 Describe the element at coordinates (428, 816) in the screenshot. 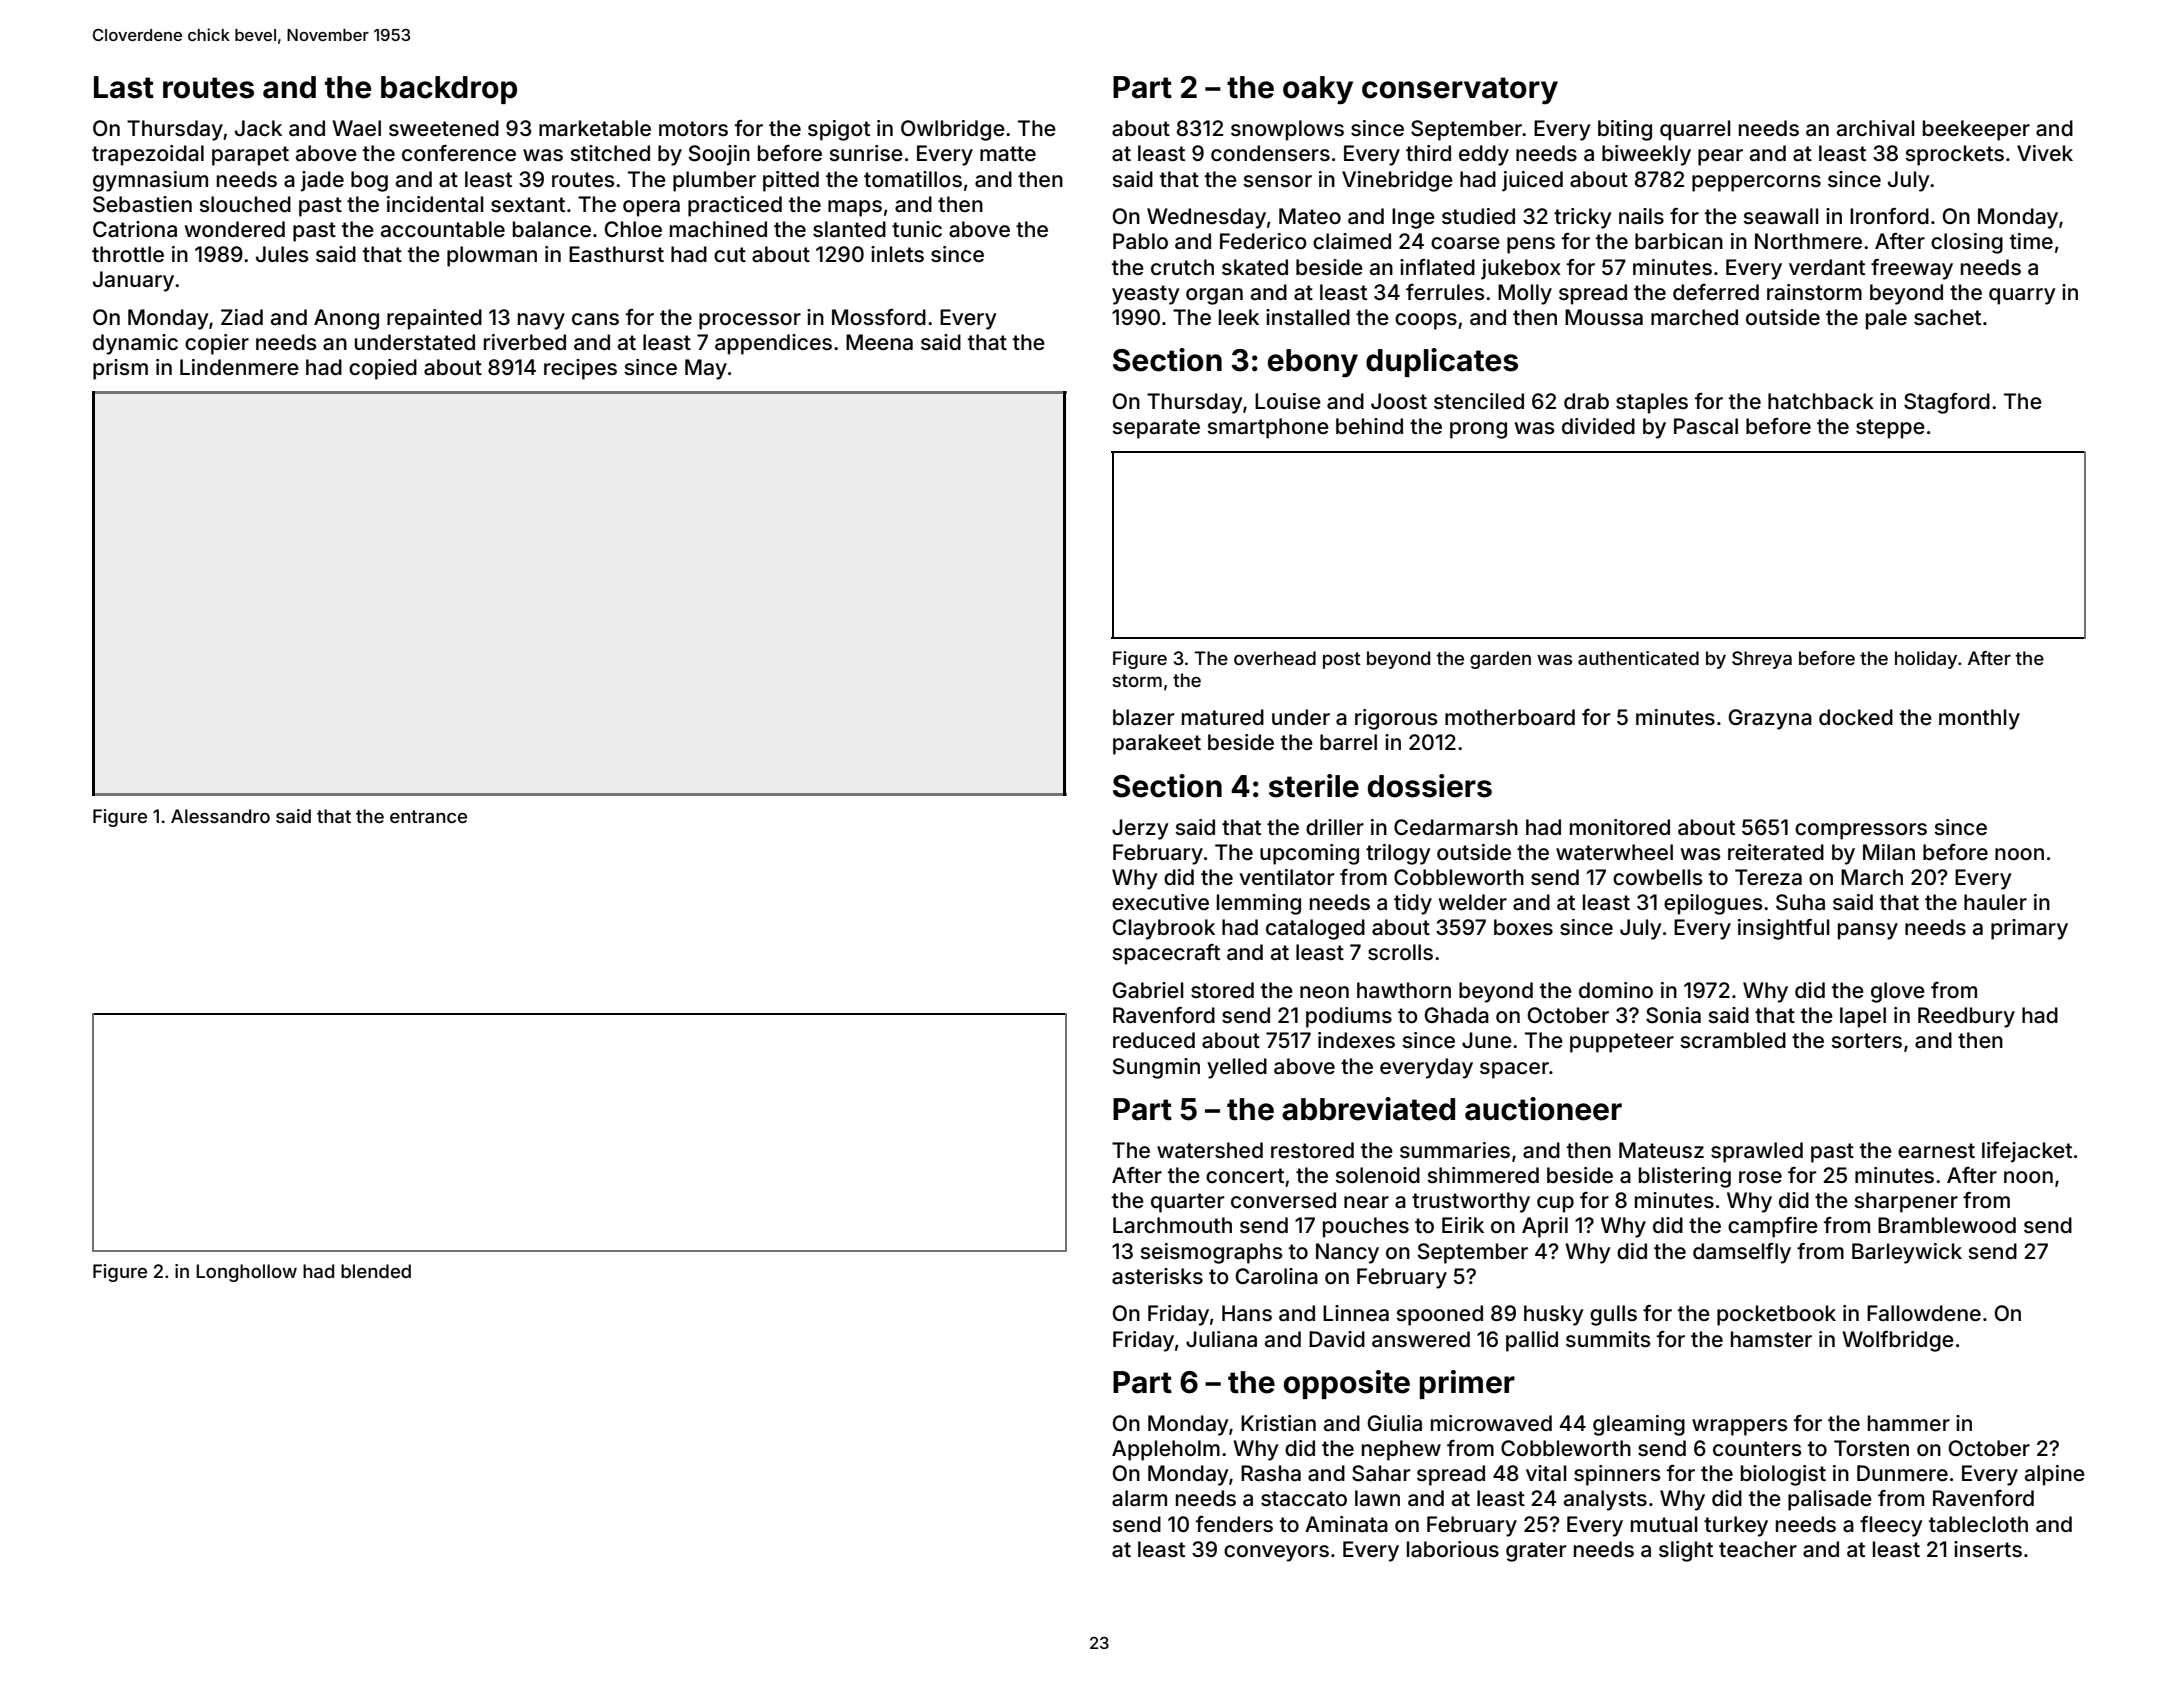

I see `entrance` at that location.
